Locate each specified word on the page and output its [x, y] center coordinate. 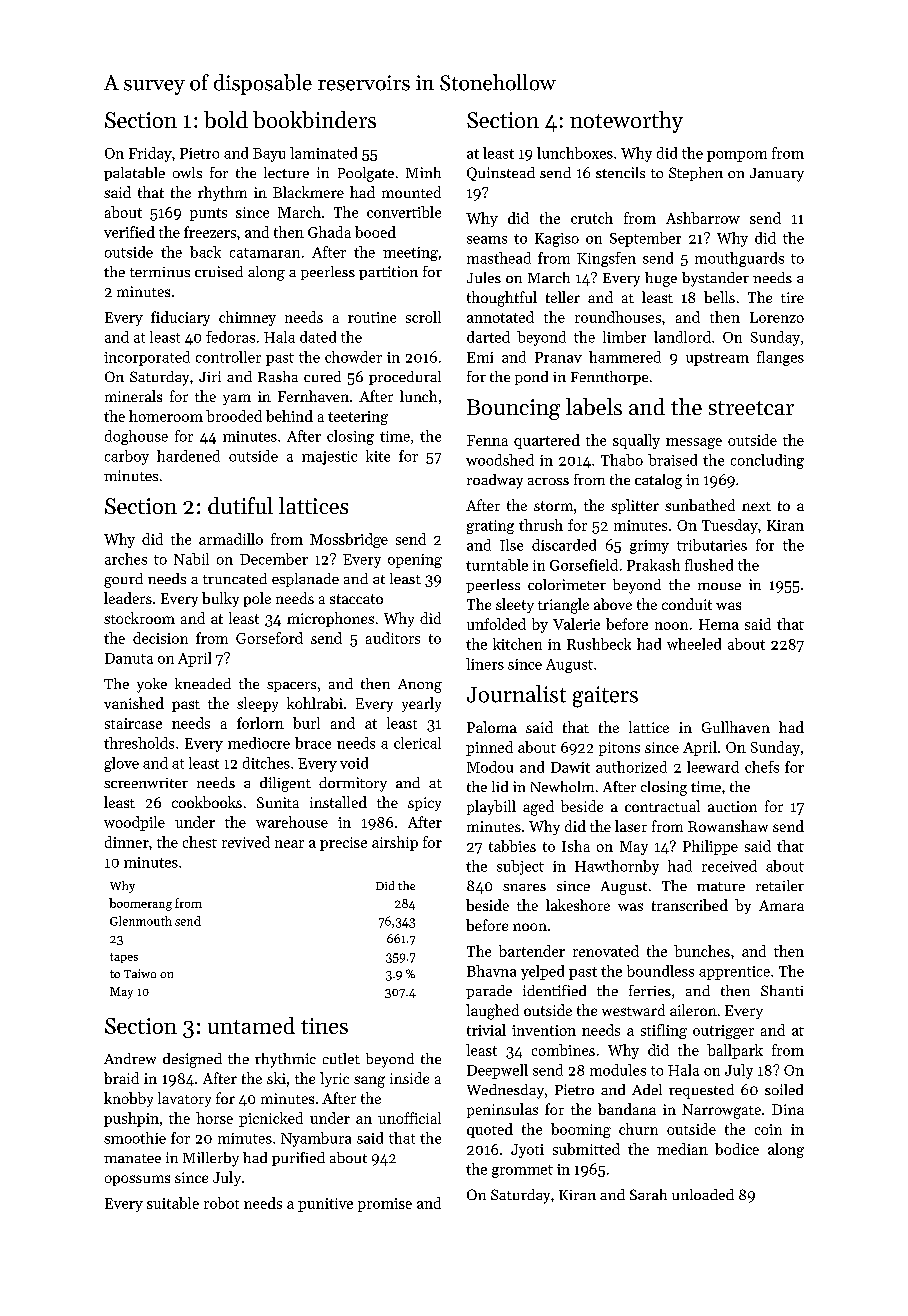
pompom [737, 156]
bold [226, 119]
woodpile [134, 823]
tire [792, 297]
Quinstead [501, 174]
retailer [780, 885]
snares [524, 887]
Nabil [191, 559]
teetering [358, 418]
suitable [173, 1203]
